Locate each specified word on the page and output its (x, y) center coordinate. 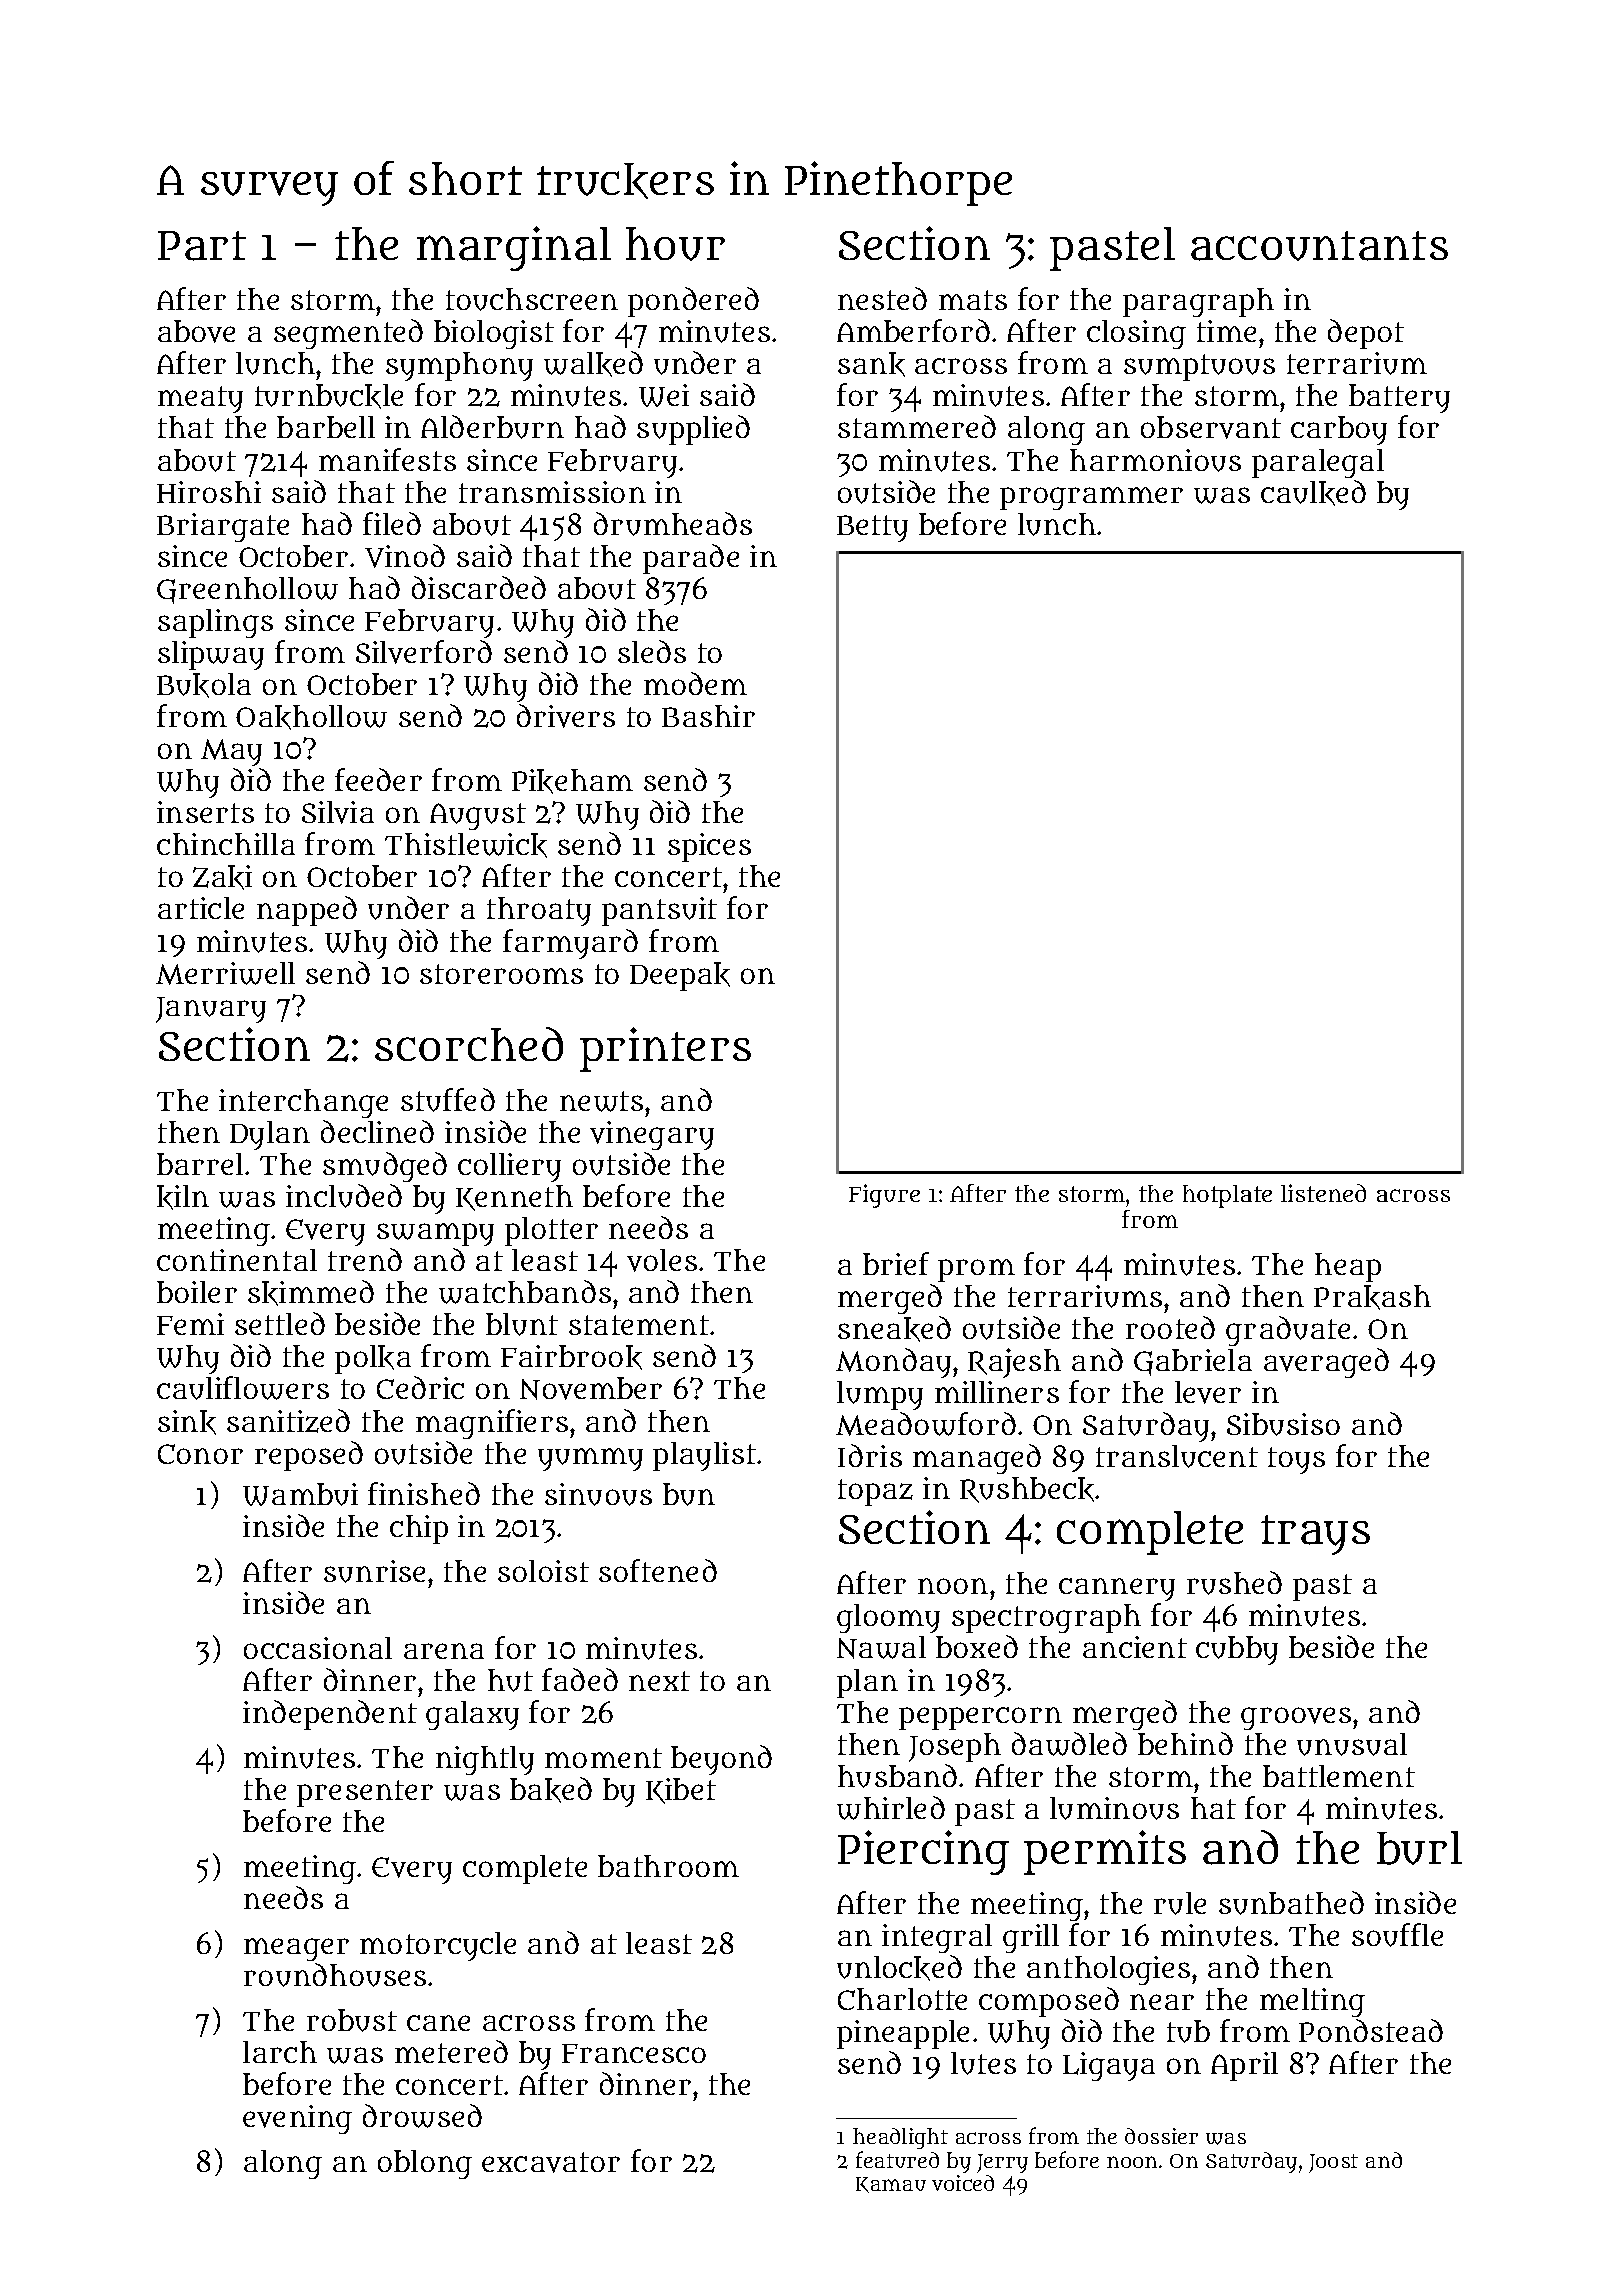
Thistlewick (466, 845)
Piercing (923, 1852)
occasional (318, 1648)
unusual (1352, 1744)
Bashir (708, 716)
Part (202, 246)
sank (871, 364)
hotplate (1227, 1196)
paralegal (1318, 463)
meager (296, 1949)
